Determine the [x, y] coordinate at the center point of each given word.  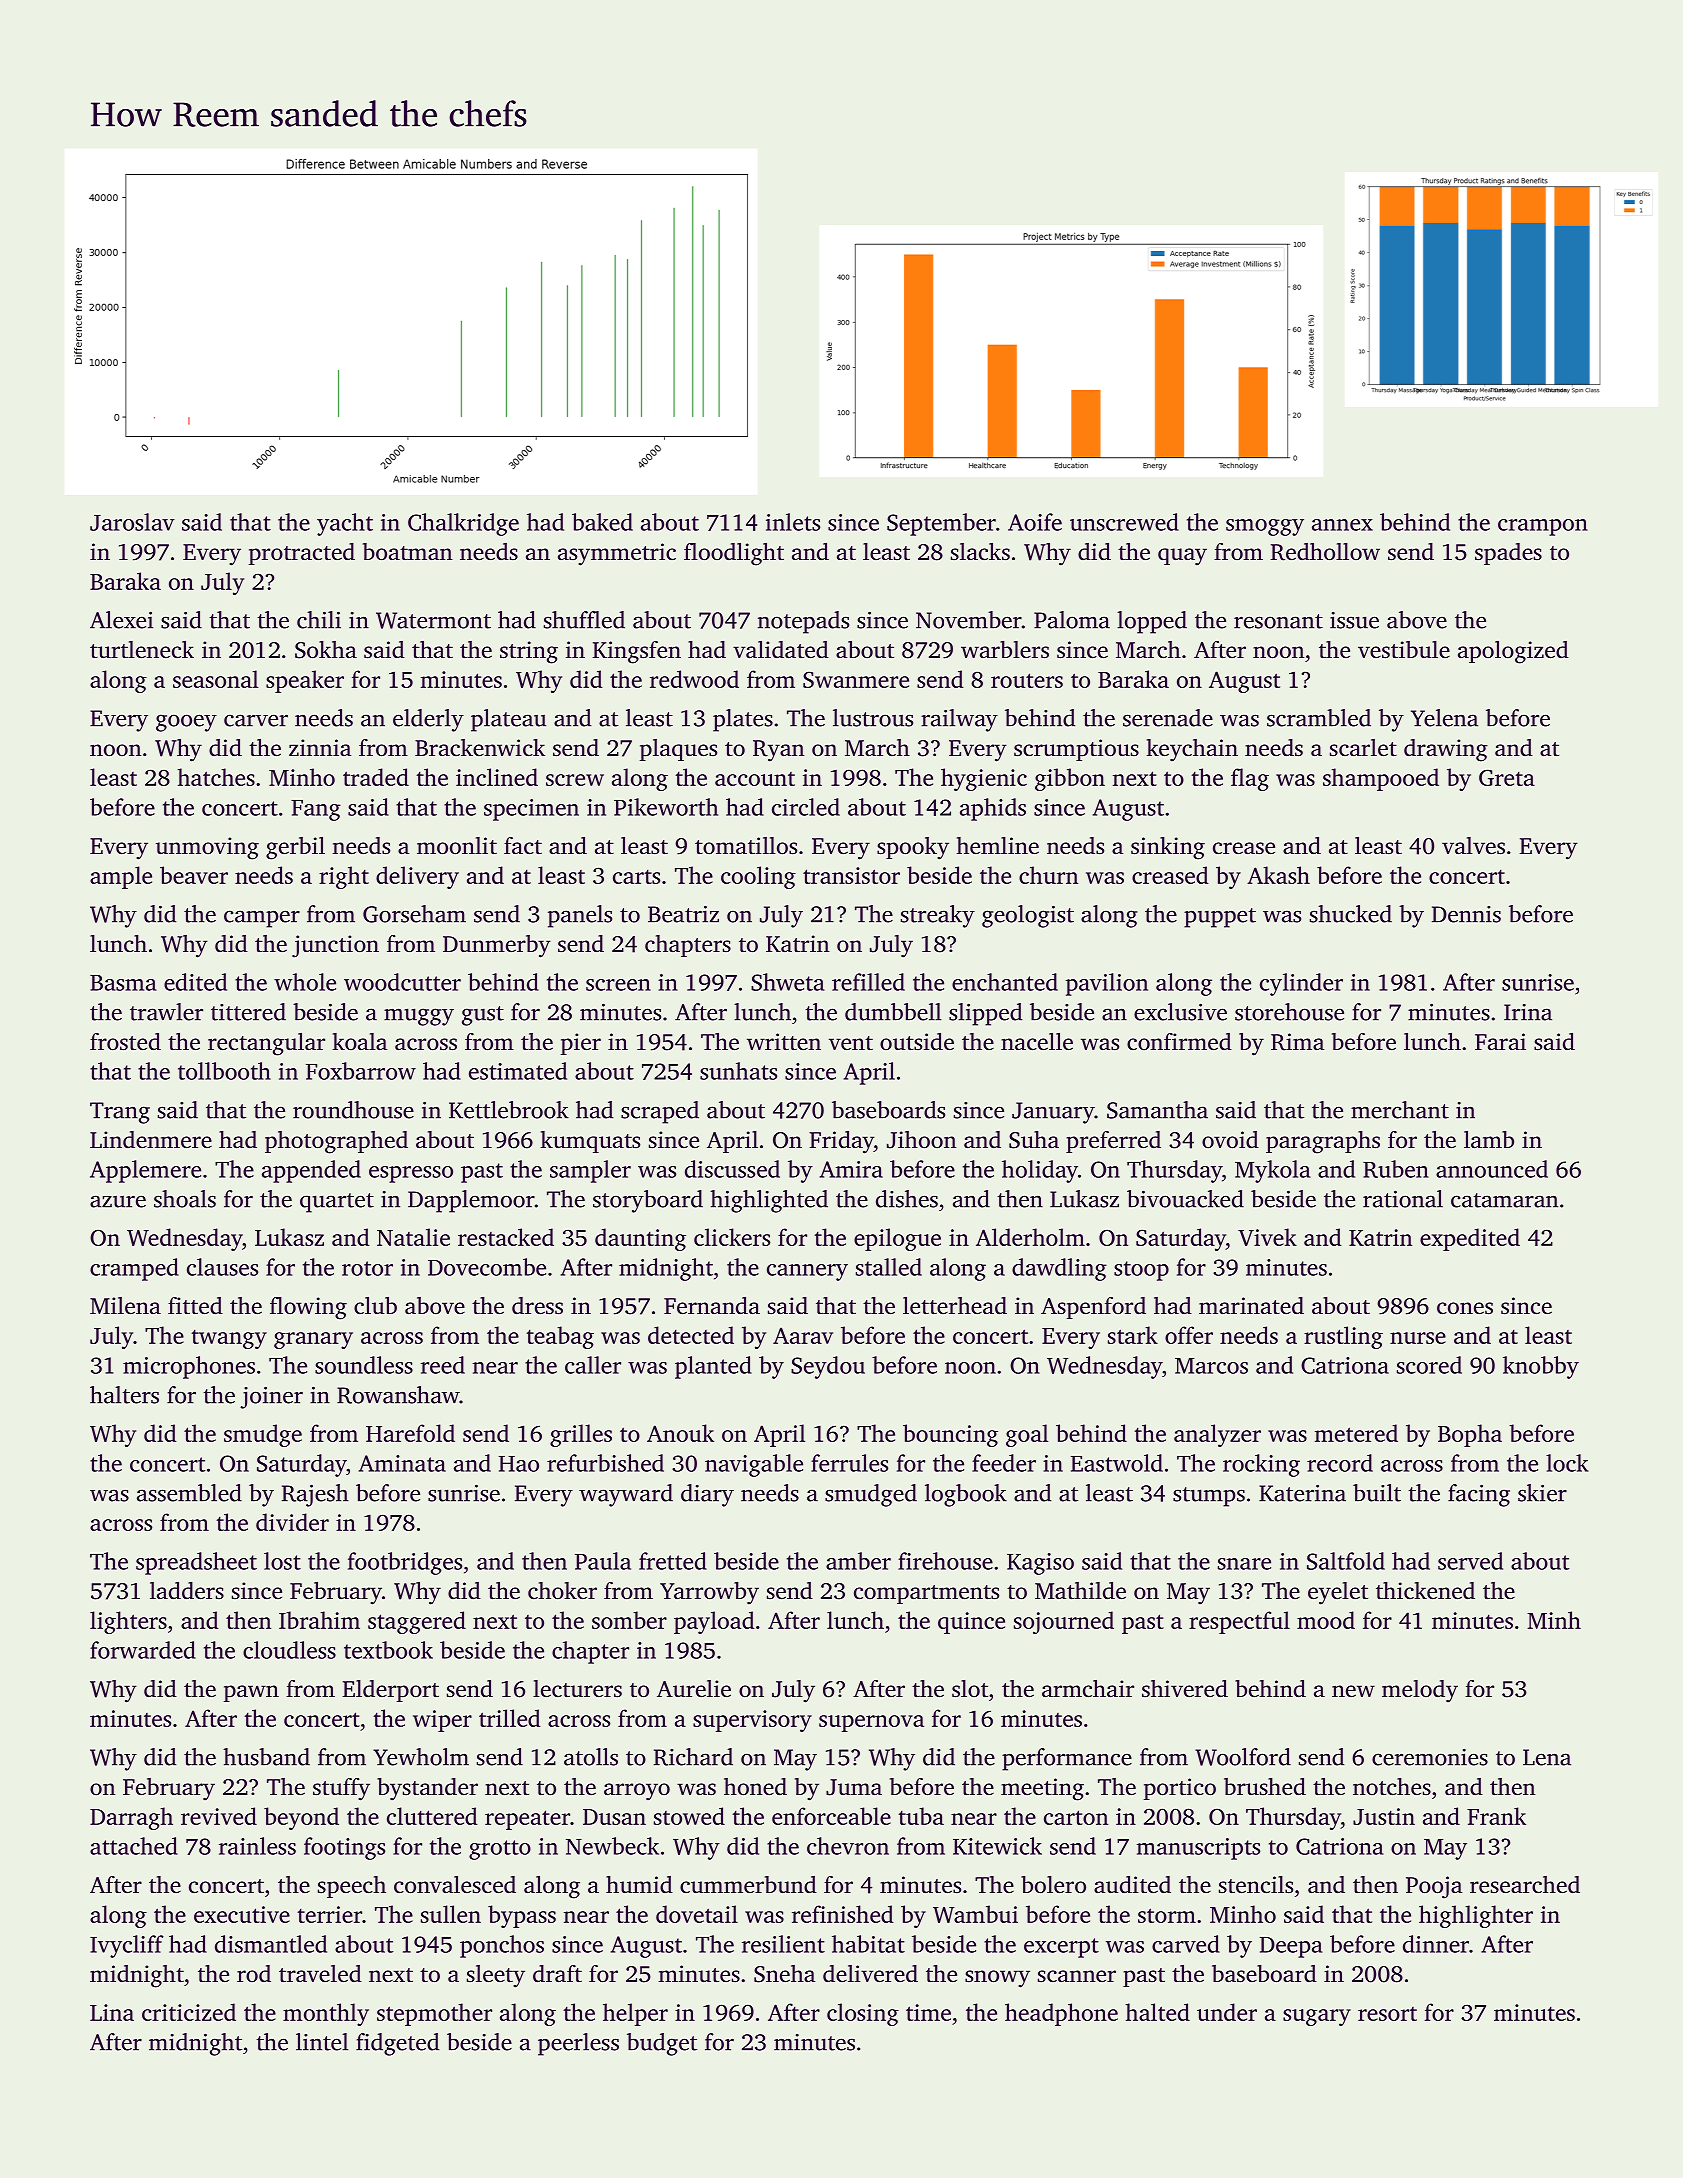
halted [1158, 2012]
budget [662, 2044]
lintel [322, 2042]
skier [1542, 1493]
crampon [1543, 527]
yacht [345, 524]
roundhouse [353, 1110]
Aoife [1035, 522]
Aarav [803, 1335]
